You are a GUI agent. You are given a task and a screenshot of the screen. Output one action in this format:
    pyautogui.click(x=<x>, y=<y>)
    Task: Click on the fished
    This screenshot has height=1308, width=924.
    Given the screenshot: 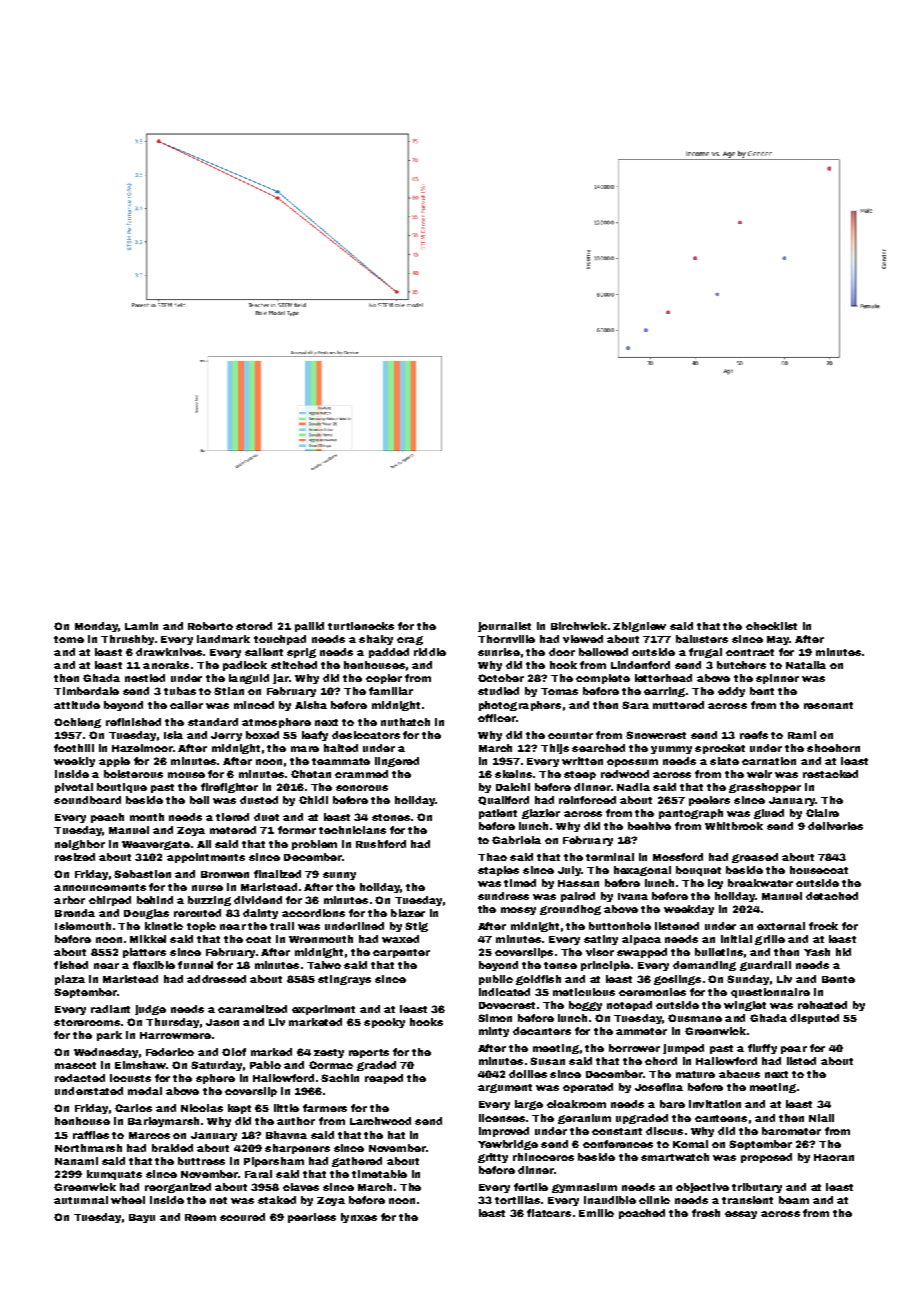 What is the action you would take?
    pyautogui.click(x=71, y=965)
